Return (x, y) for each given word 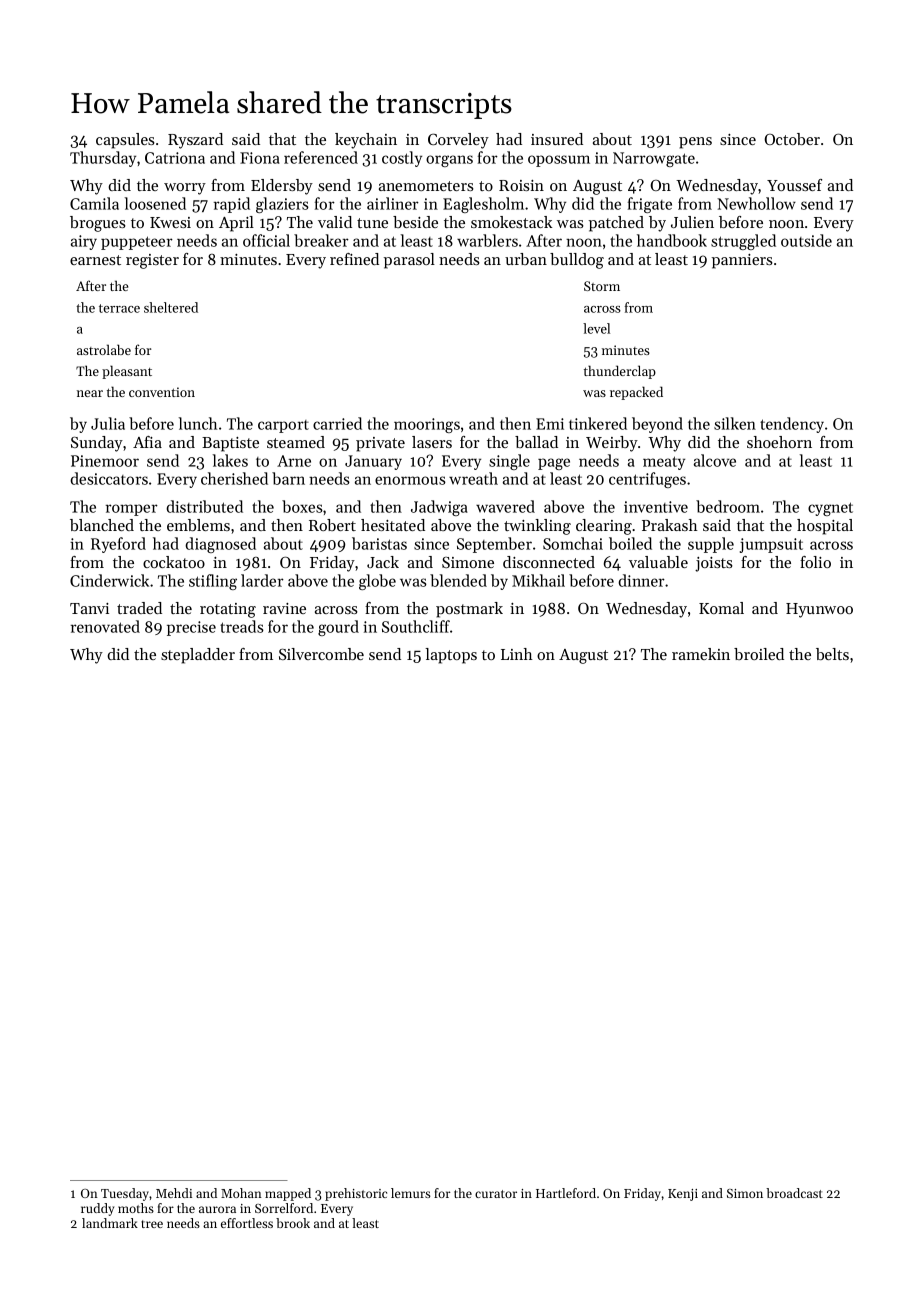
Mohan (241, 1193)
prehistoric (356, 1194)
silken (735, 423)
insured (557, 139)
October (792, 139)
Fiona (260, 158)
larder (262, 580)
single (509, 462)
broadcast (794, 1193)
